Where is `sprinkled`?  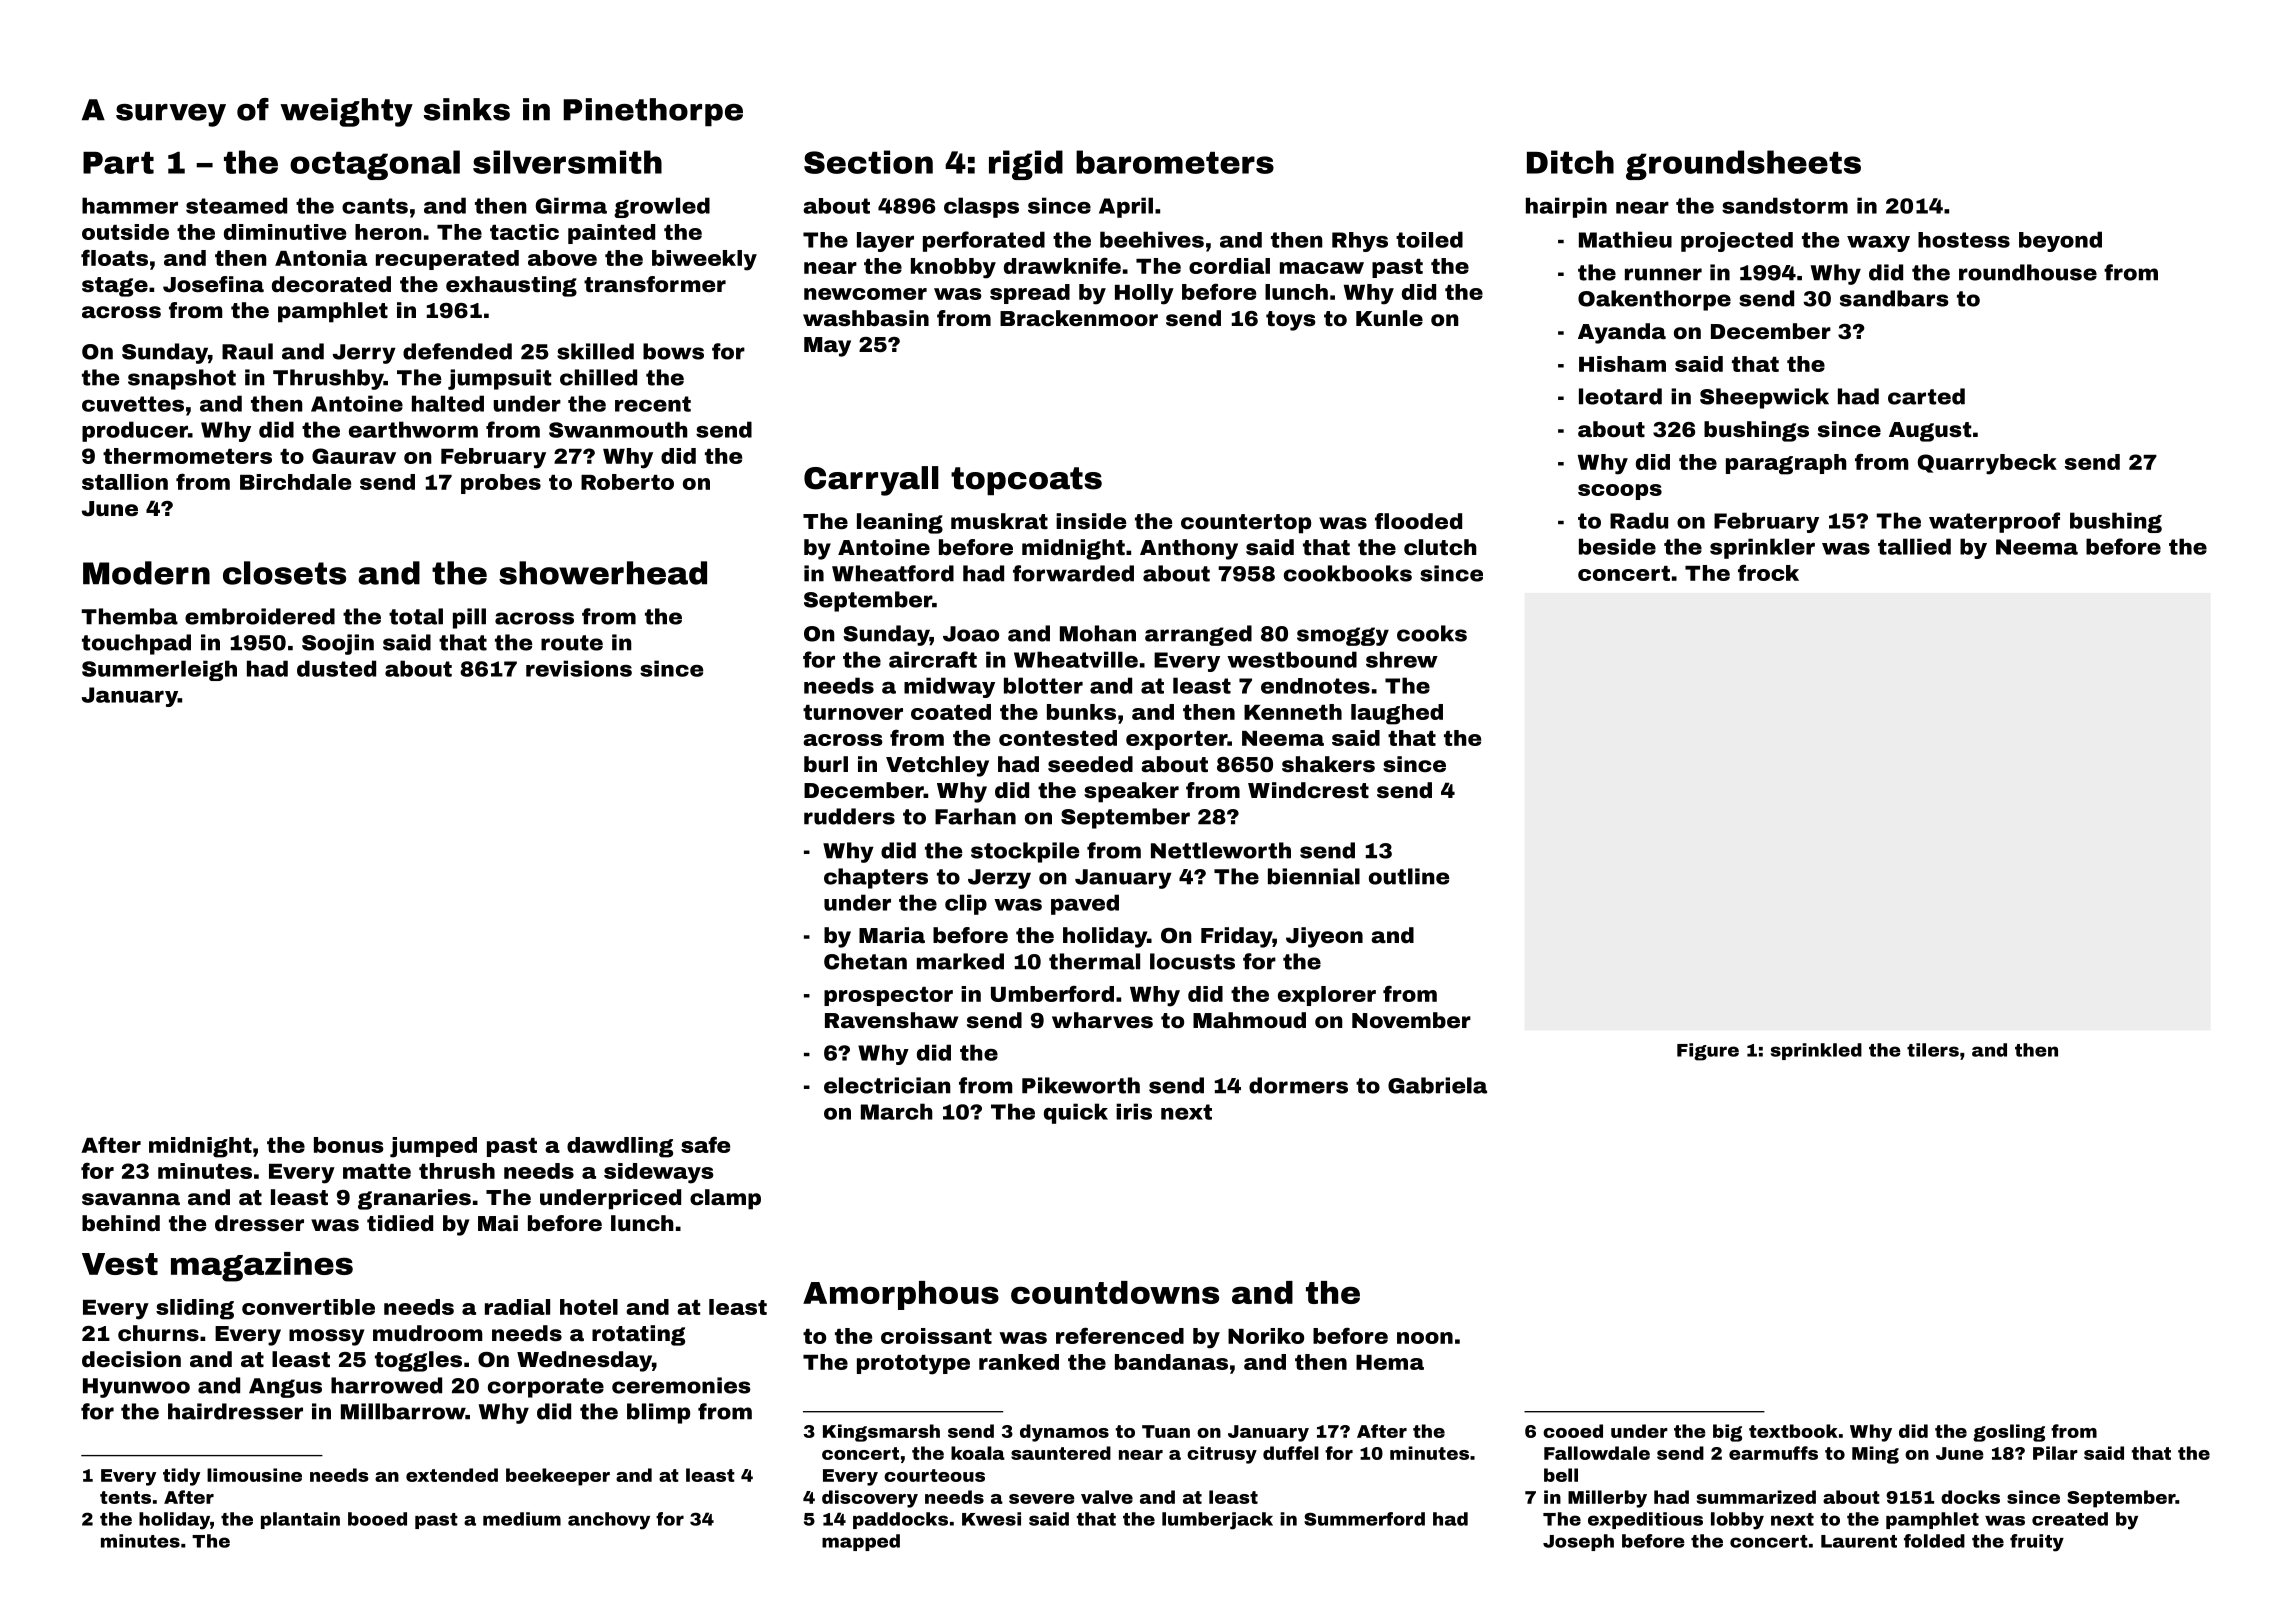
sprinkled is located at coordinates (1816, 1051).
